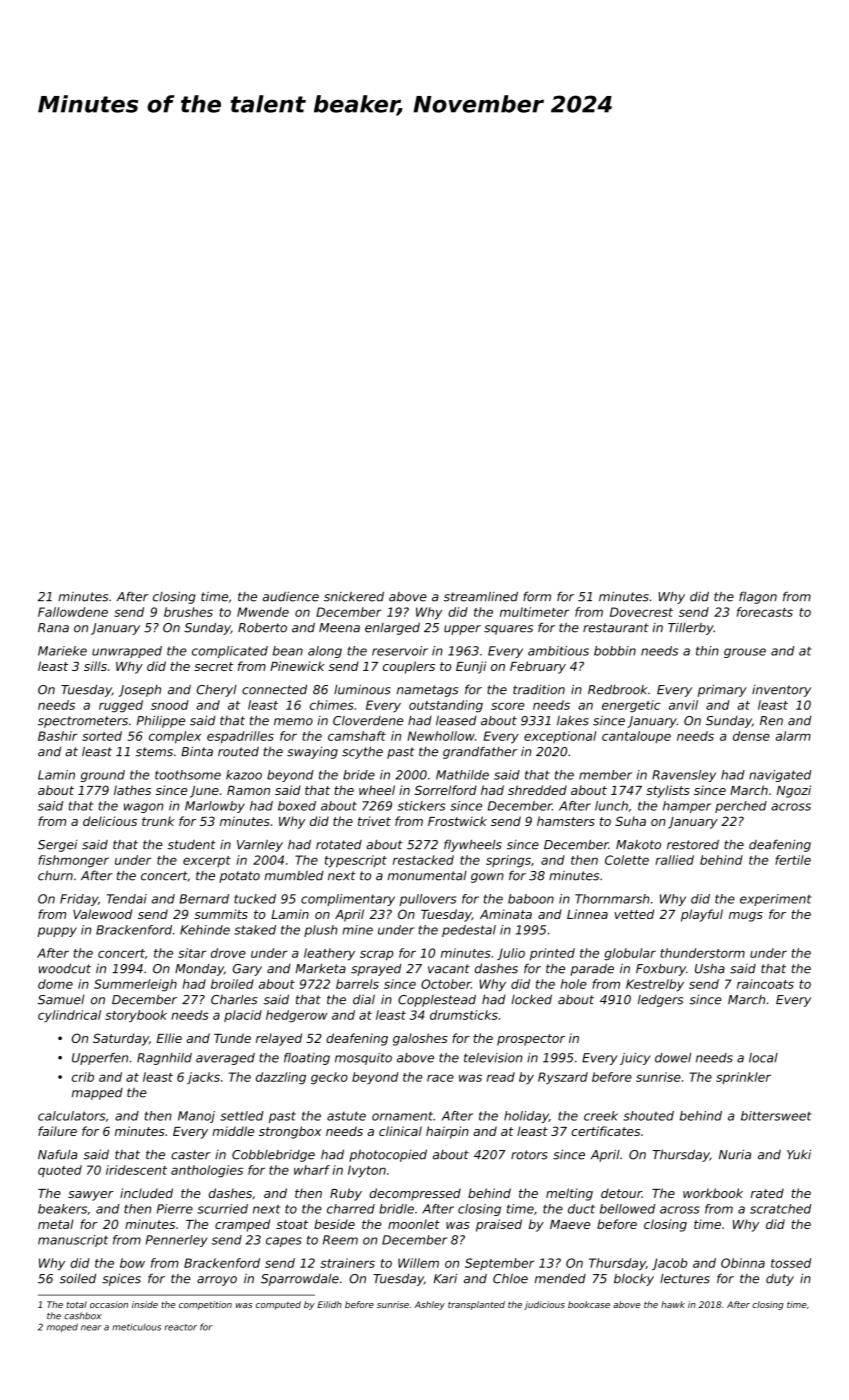  I want to click on restacked, so click(423, 860).
